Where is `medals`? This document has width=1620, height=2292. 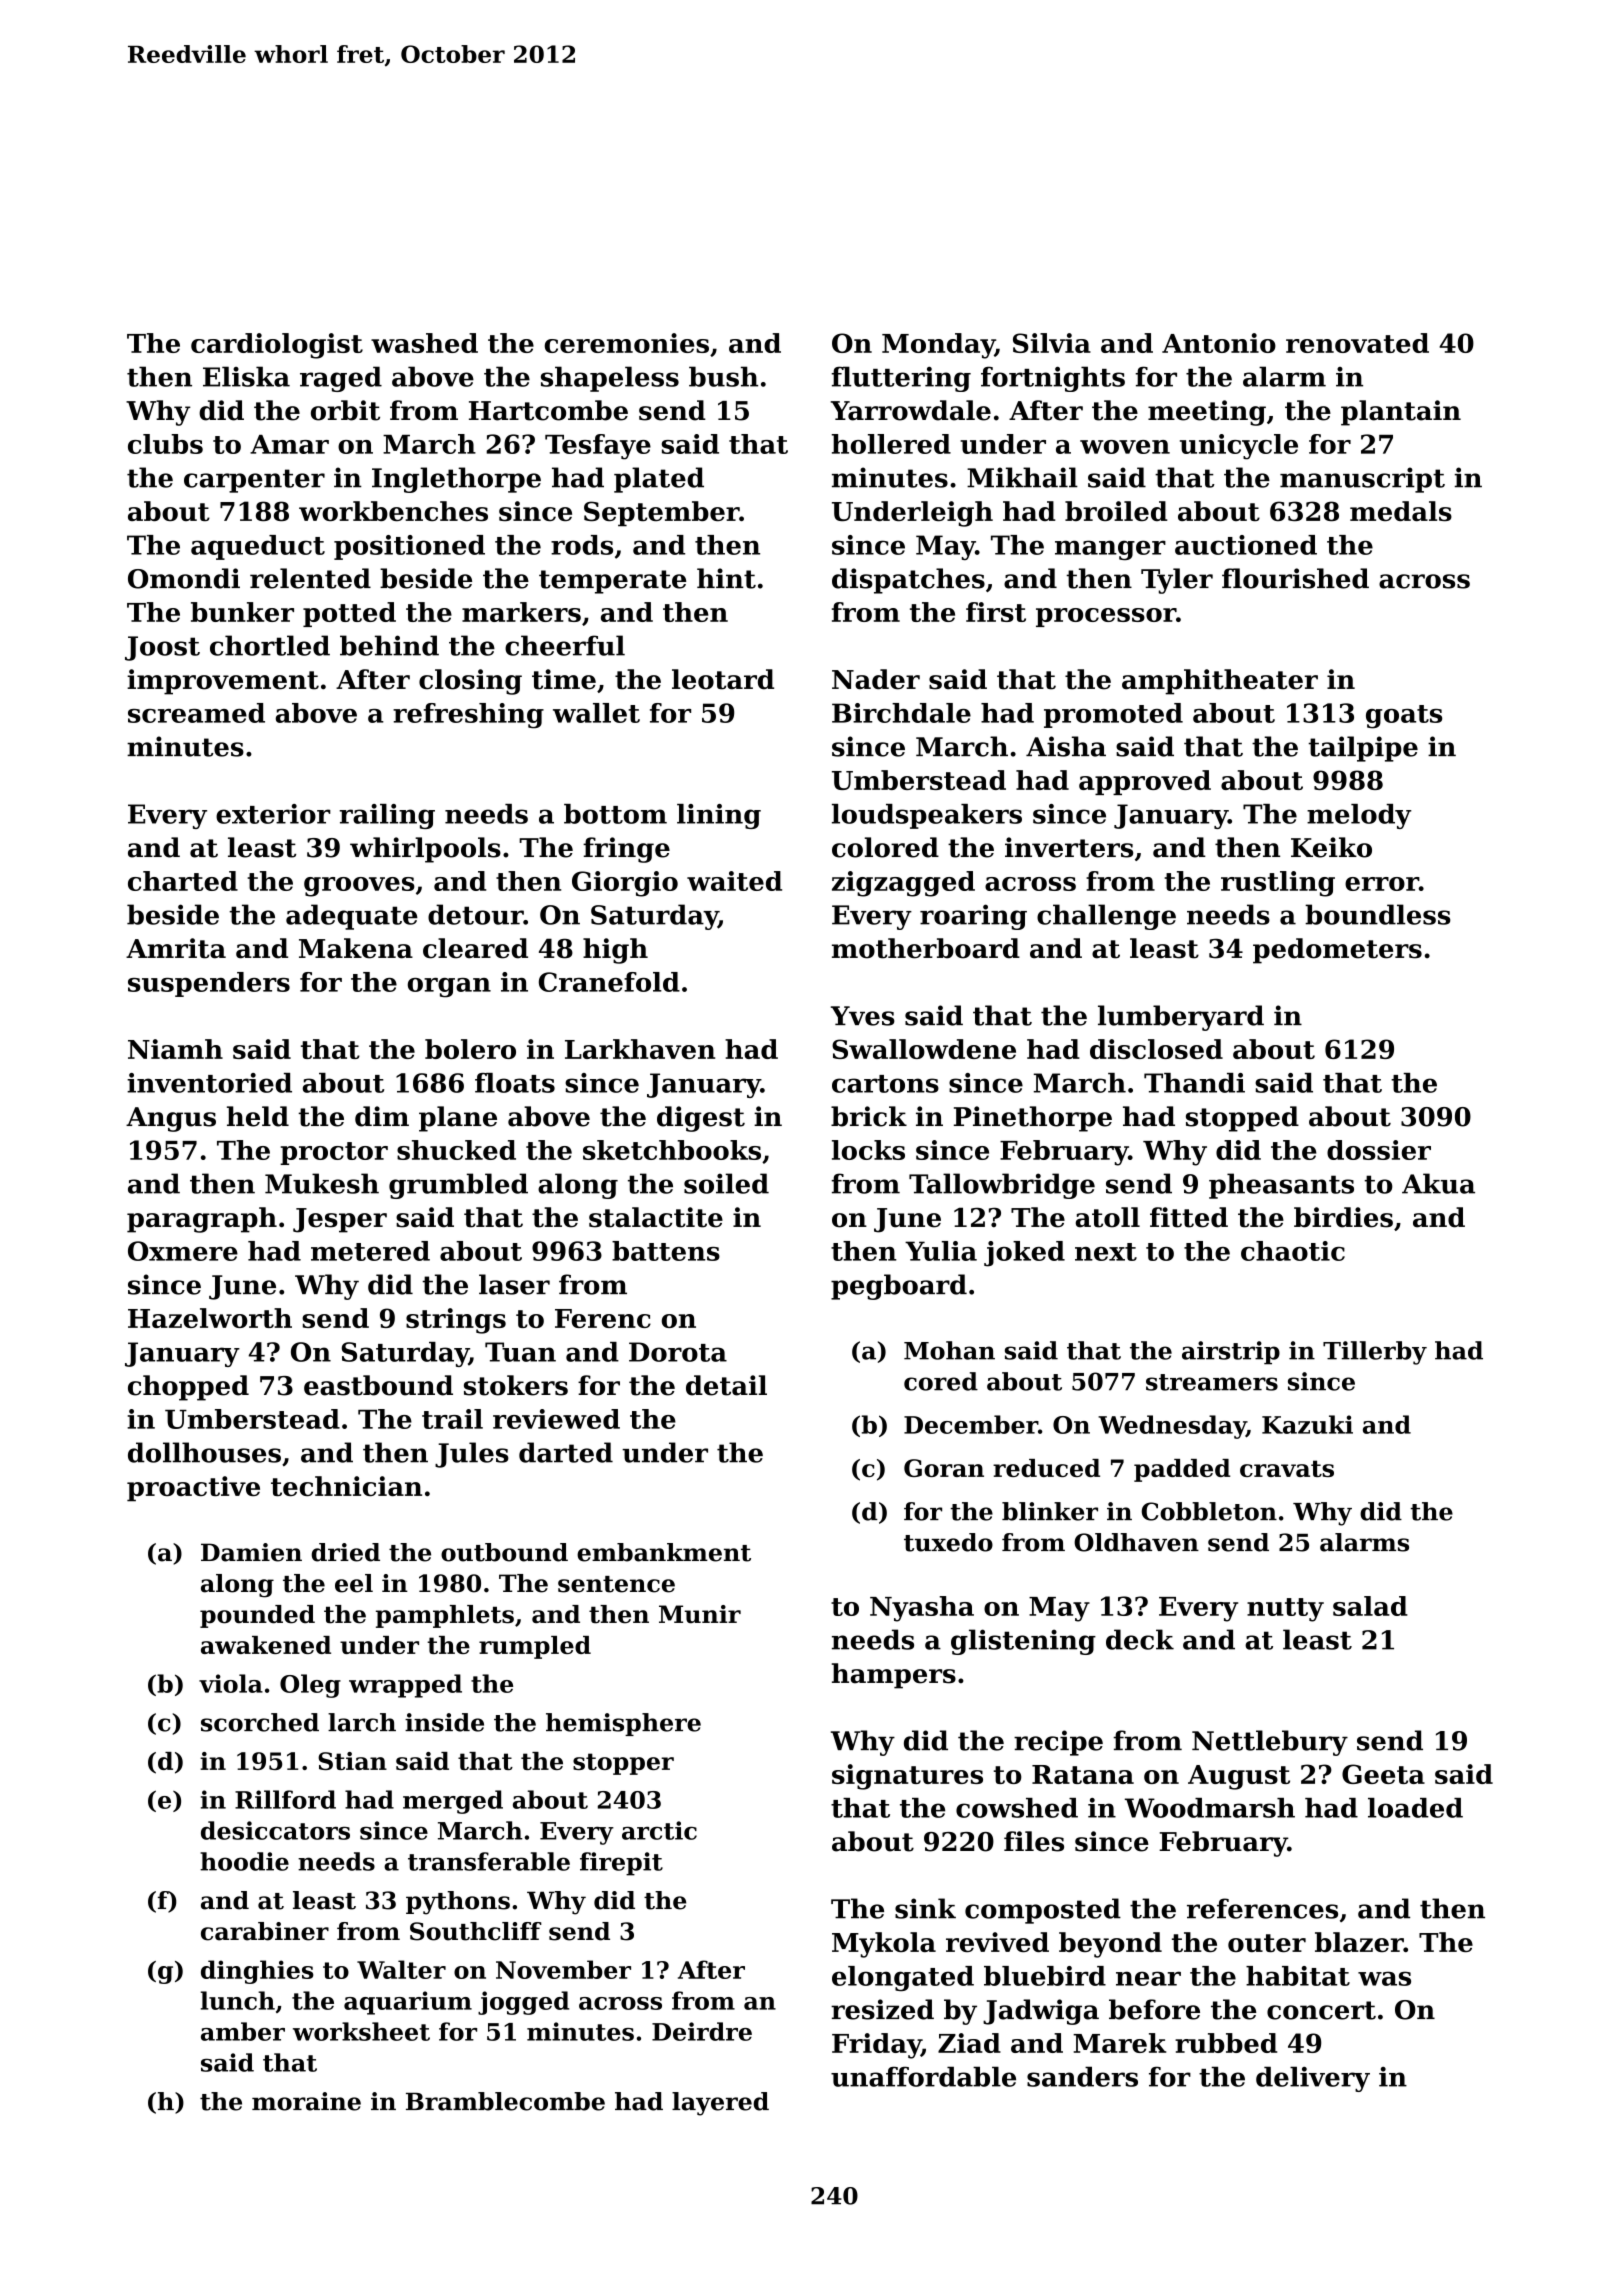 medals is located at coordinates (1401, 511).
